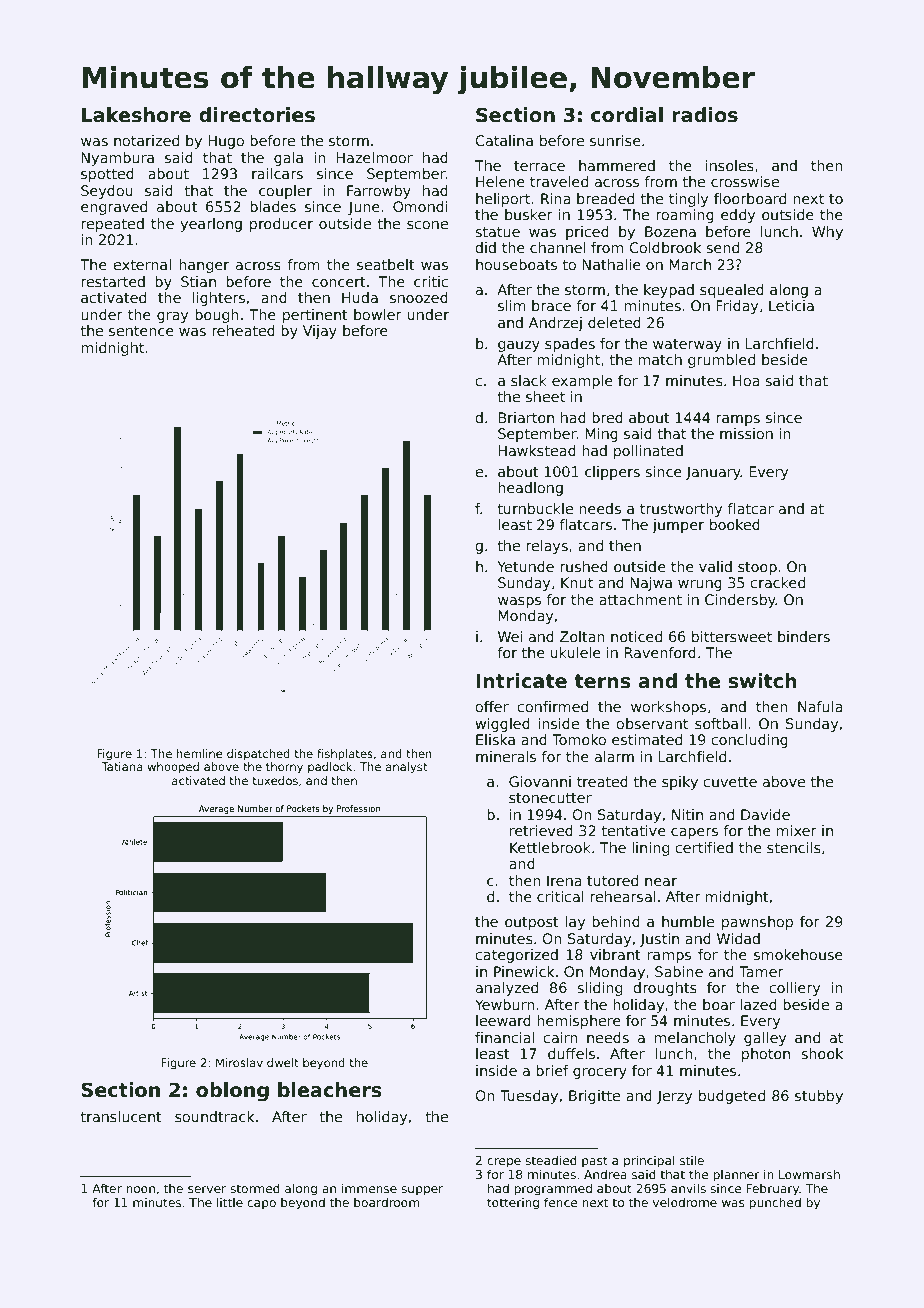 The height and width of the screenshot is (1308, 924). I want to click on stoop, so click(757, 568).
